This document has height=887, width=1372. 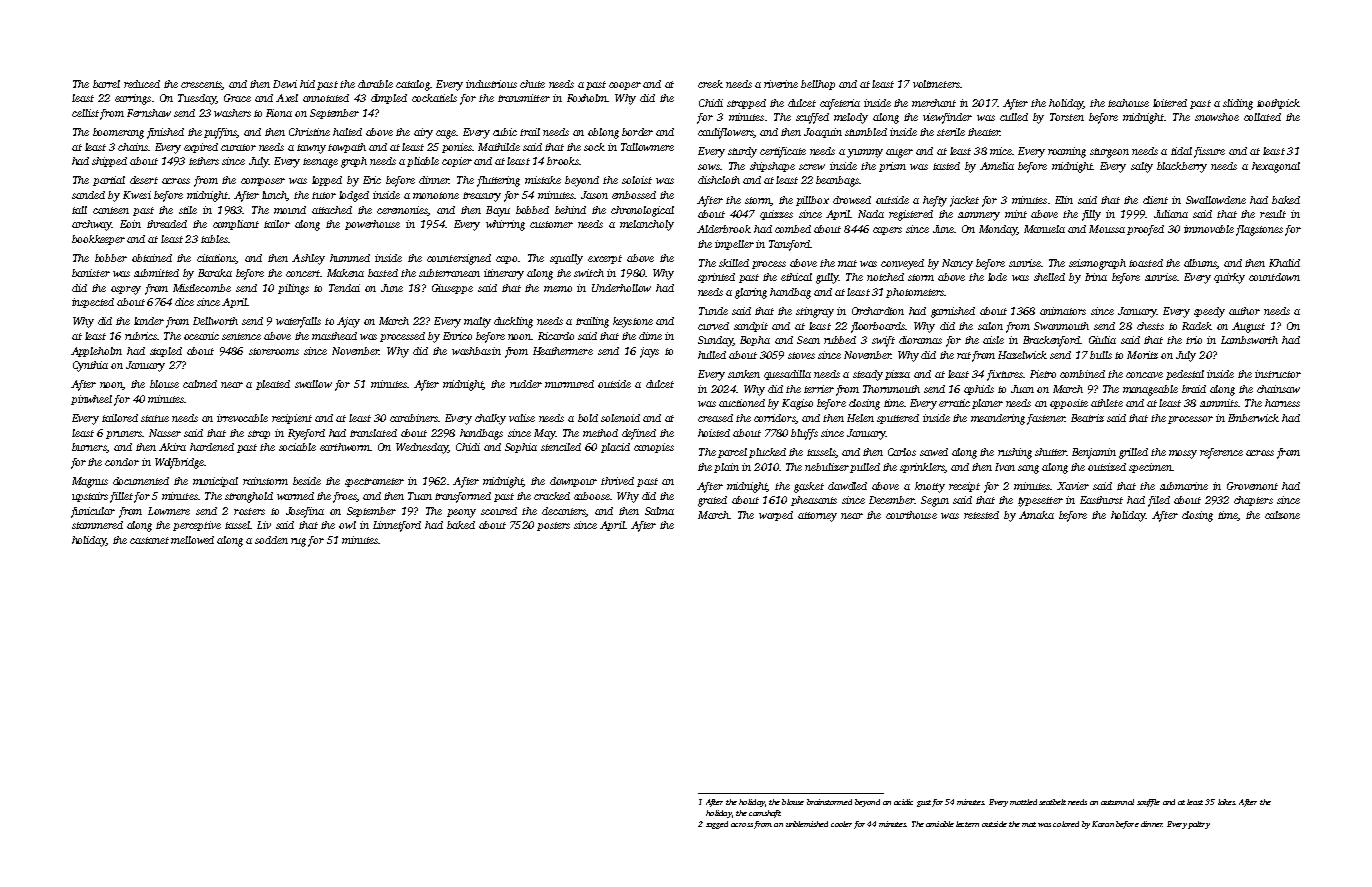 What do you see at coordinates (726, 133) in the document?
I see `cauliflowers` at bounding box center [726, 133].
